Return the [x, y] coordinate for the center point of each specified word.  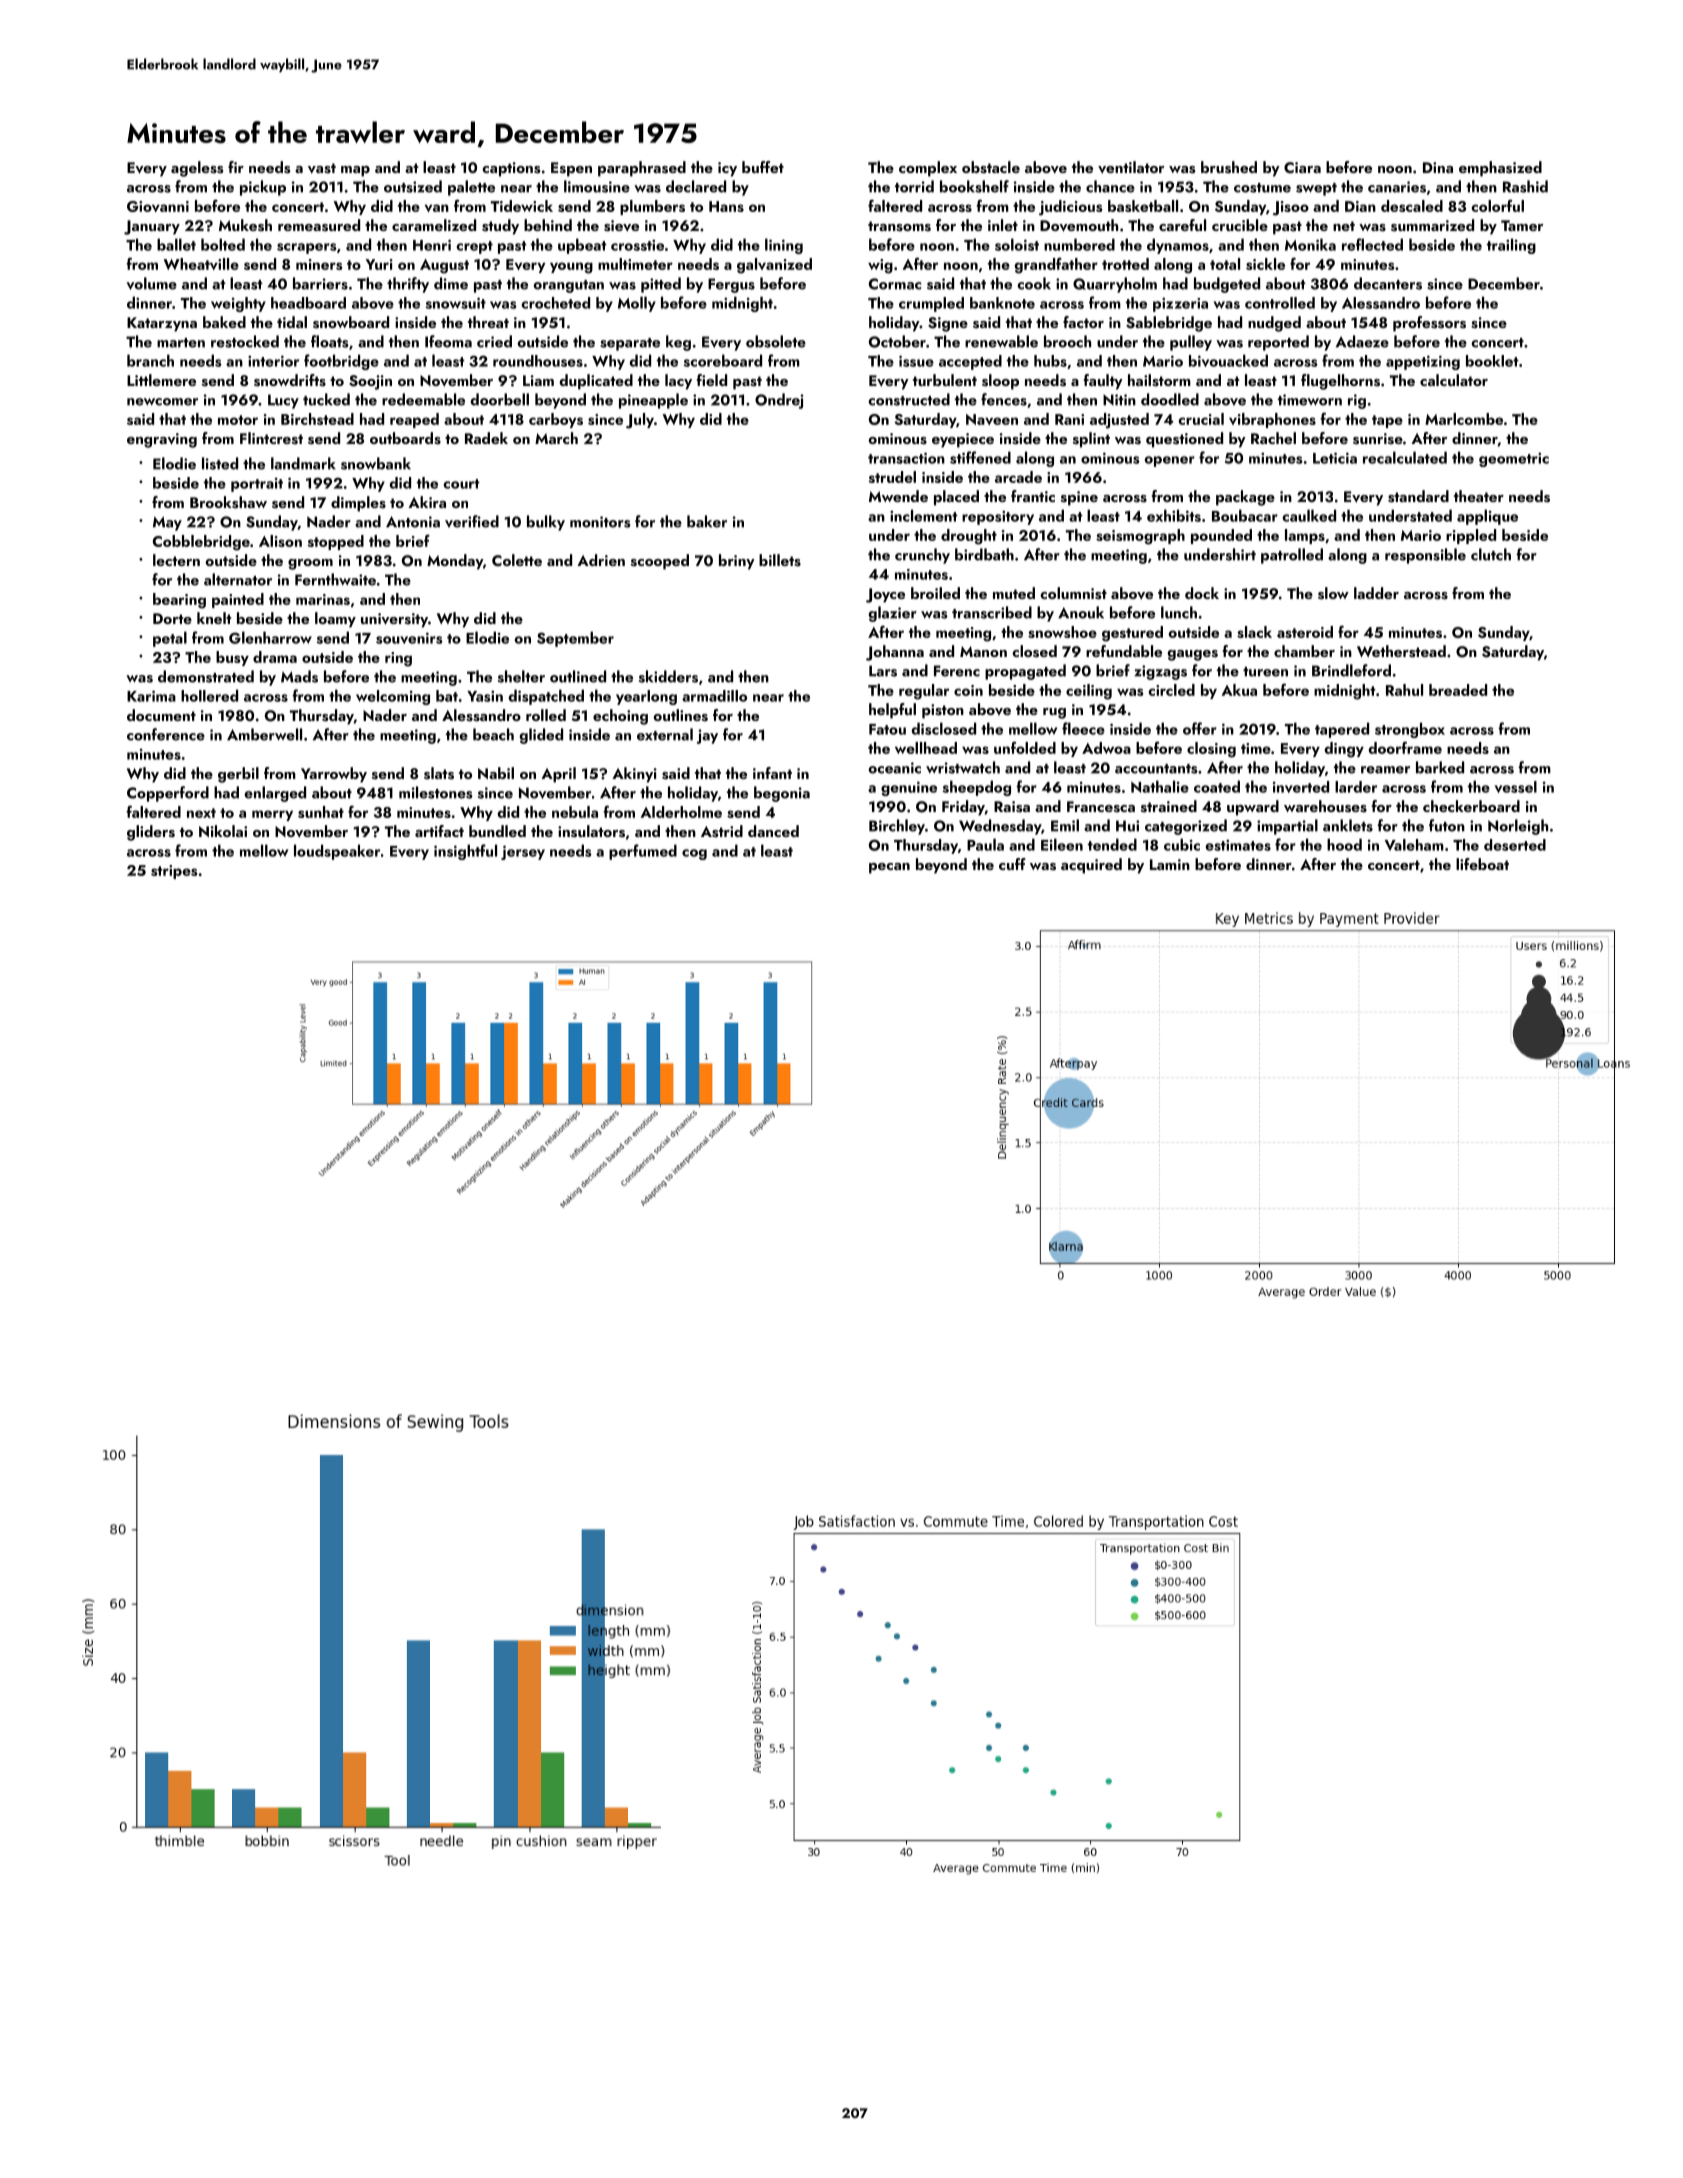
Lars [883, 671]
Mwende [898, 496]
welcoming [393, 697]
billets [780, 560]
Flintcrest [271, 438]
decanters [1388, 283]
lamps [1305, 536]
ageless [197, 169]
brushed [1229, 167]
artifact [439, 831]
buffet [763, 167]
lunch [1179, 612]
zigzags [1161, 672]
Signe [948, 324]
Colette [517, 560]
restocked [245, 341]
